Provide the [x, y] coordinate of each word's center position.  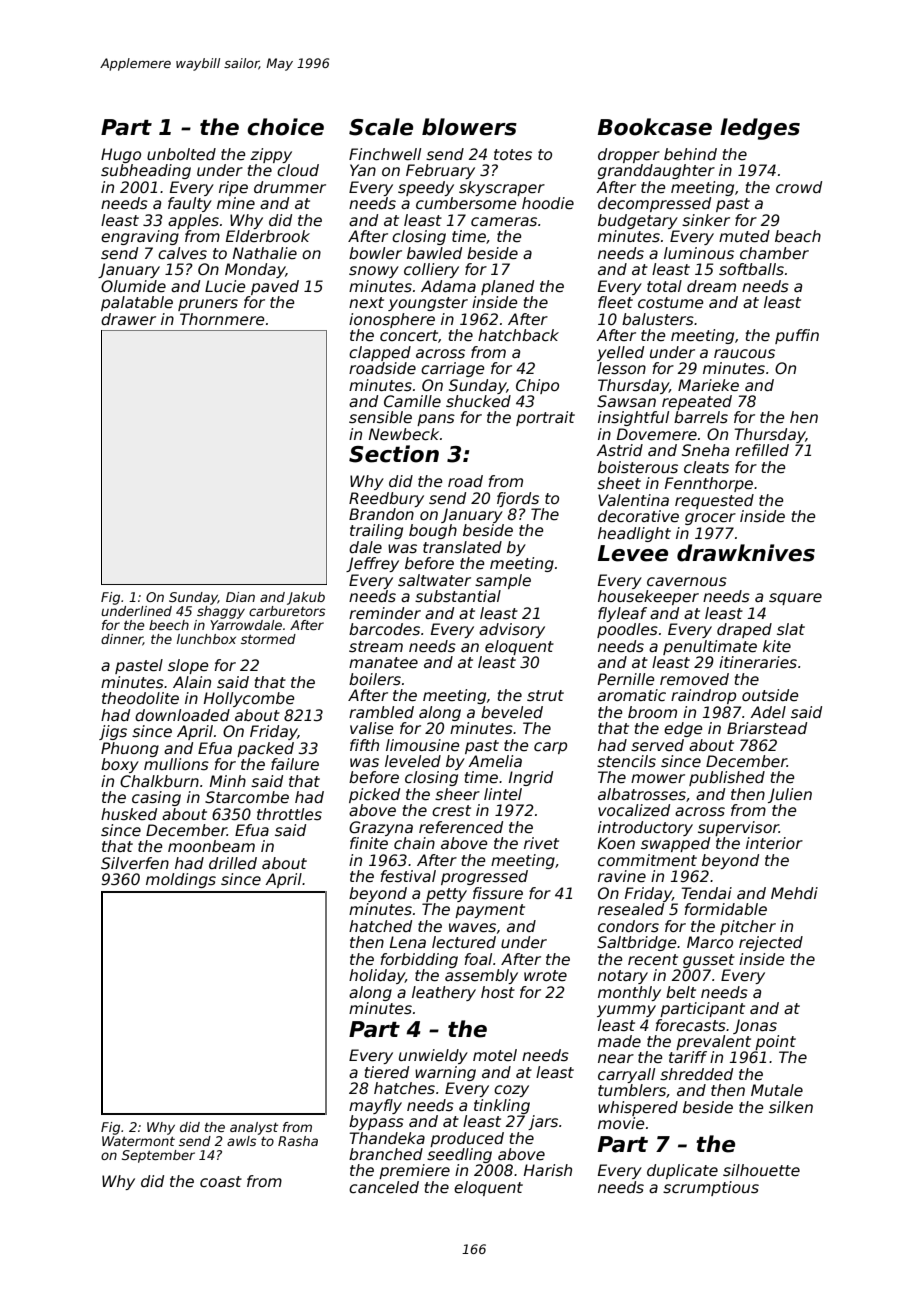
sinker [706, 220]
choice [285, 127]
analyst [254, 1128]
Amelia [495, 761]
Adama [448, 286]
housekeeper [648, 597]
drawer [128, 319]
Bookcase [655, 127]
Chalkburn [159, 781]
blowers [469, 127]
